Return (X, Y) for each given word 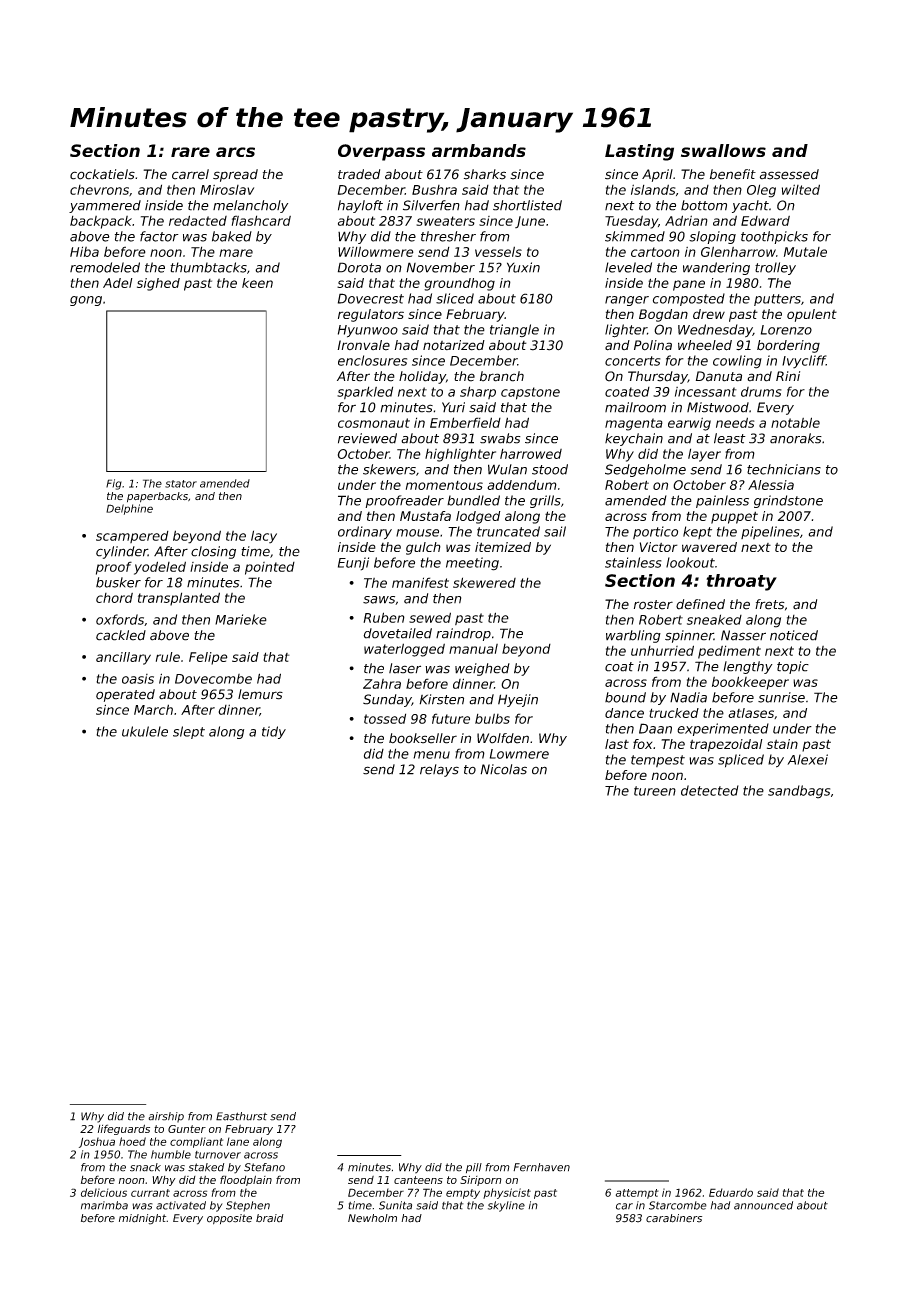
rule (168, 657)
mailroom (635, 407)
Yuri (453, 407)
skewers (389, 469)
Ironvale (363, 345)
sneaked (714, 619)
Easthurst (241, 1116)
